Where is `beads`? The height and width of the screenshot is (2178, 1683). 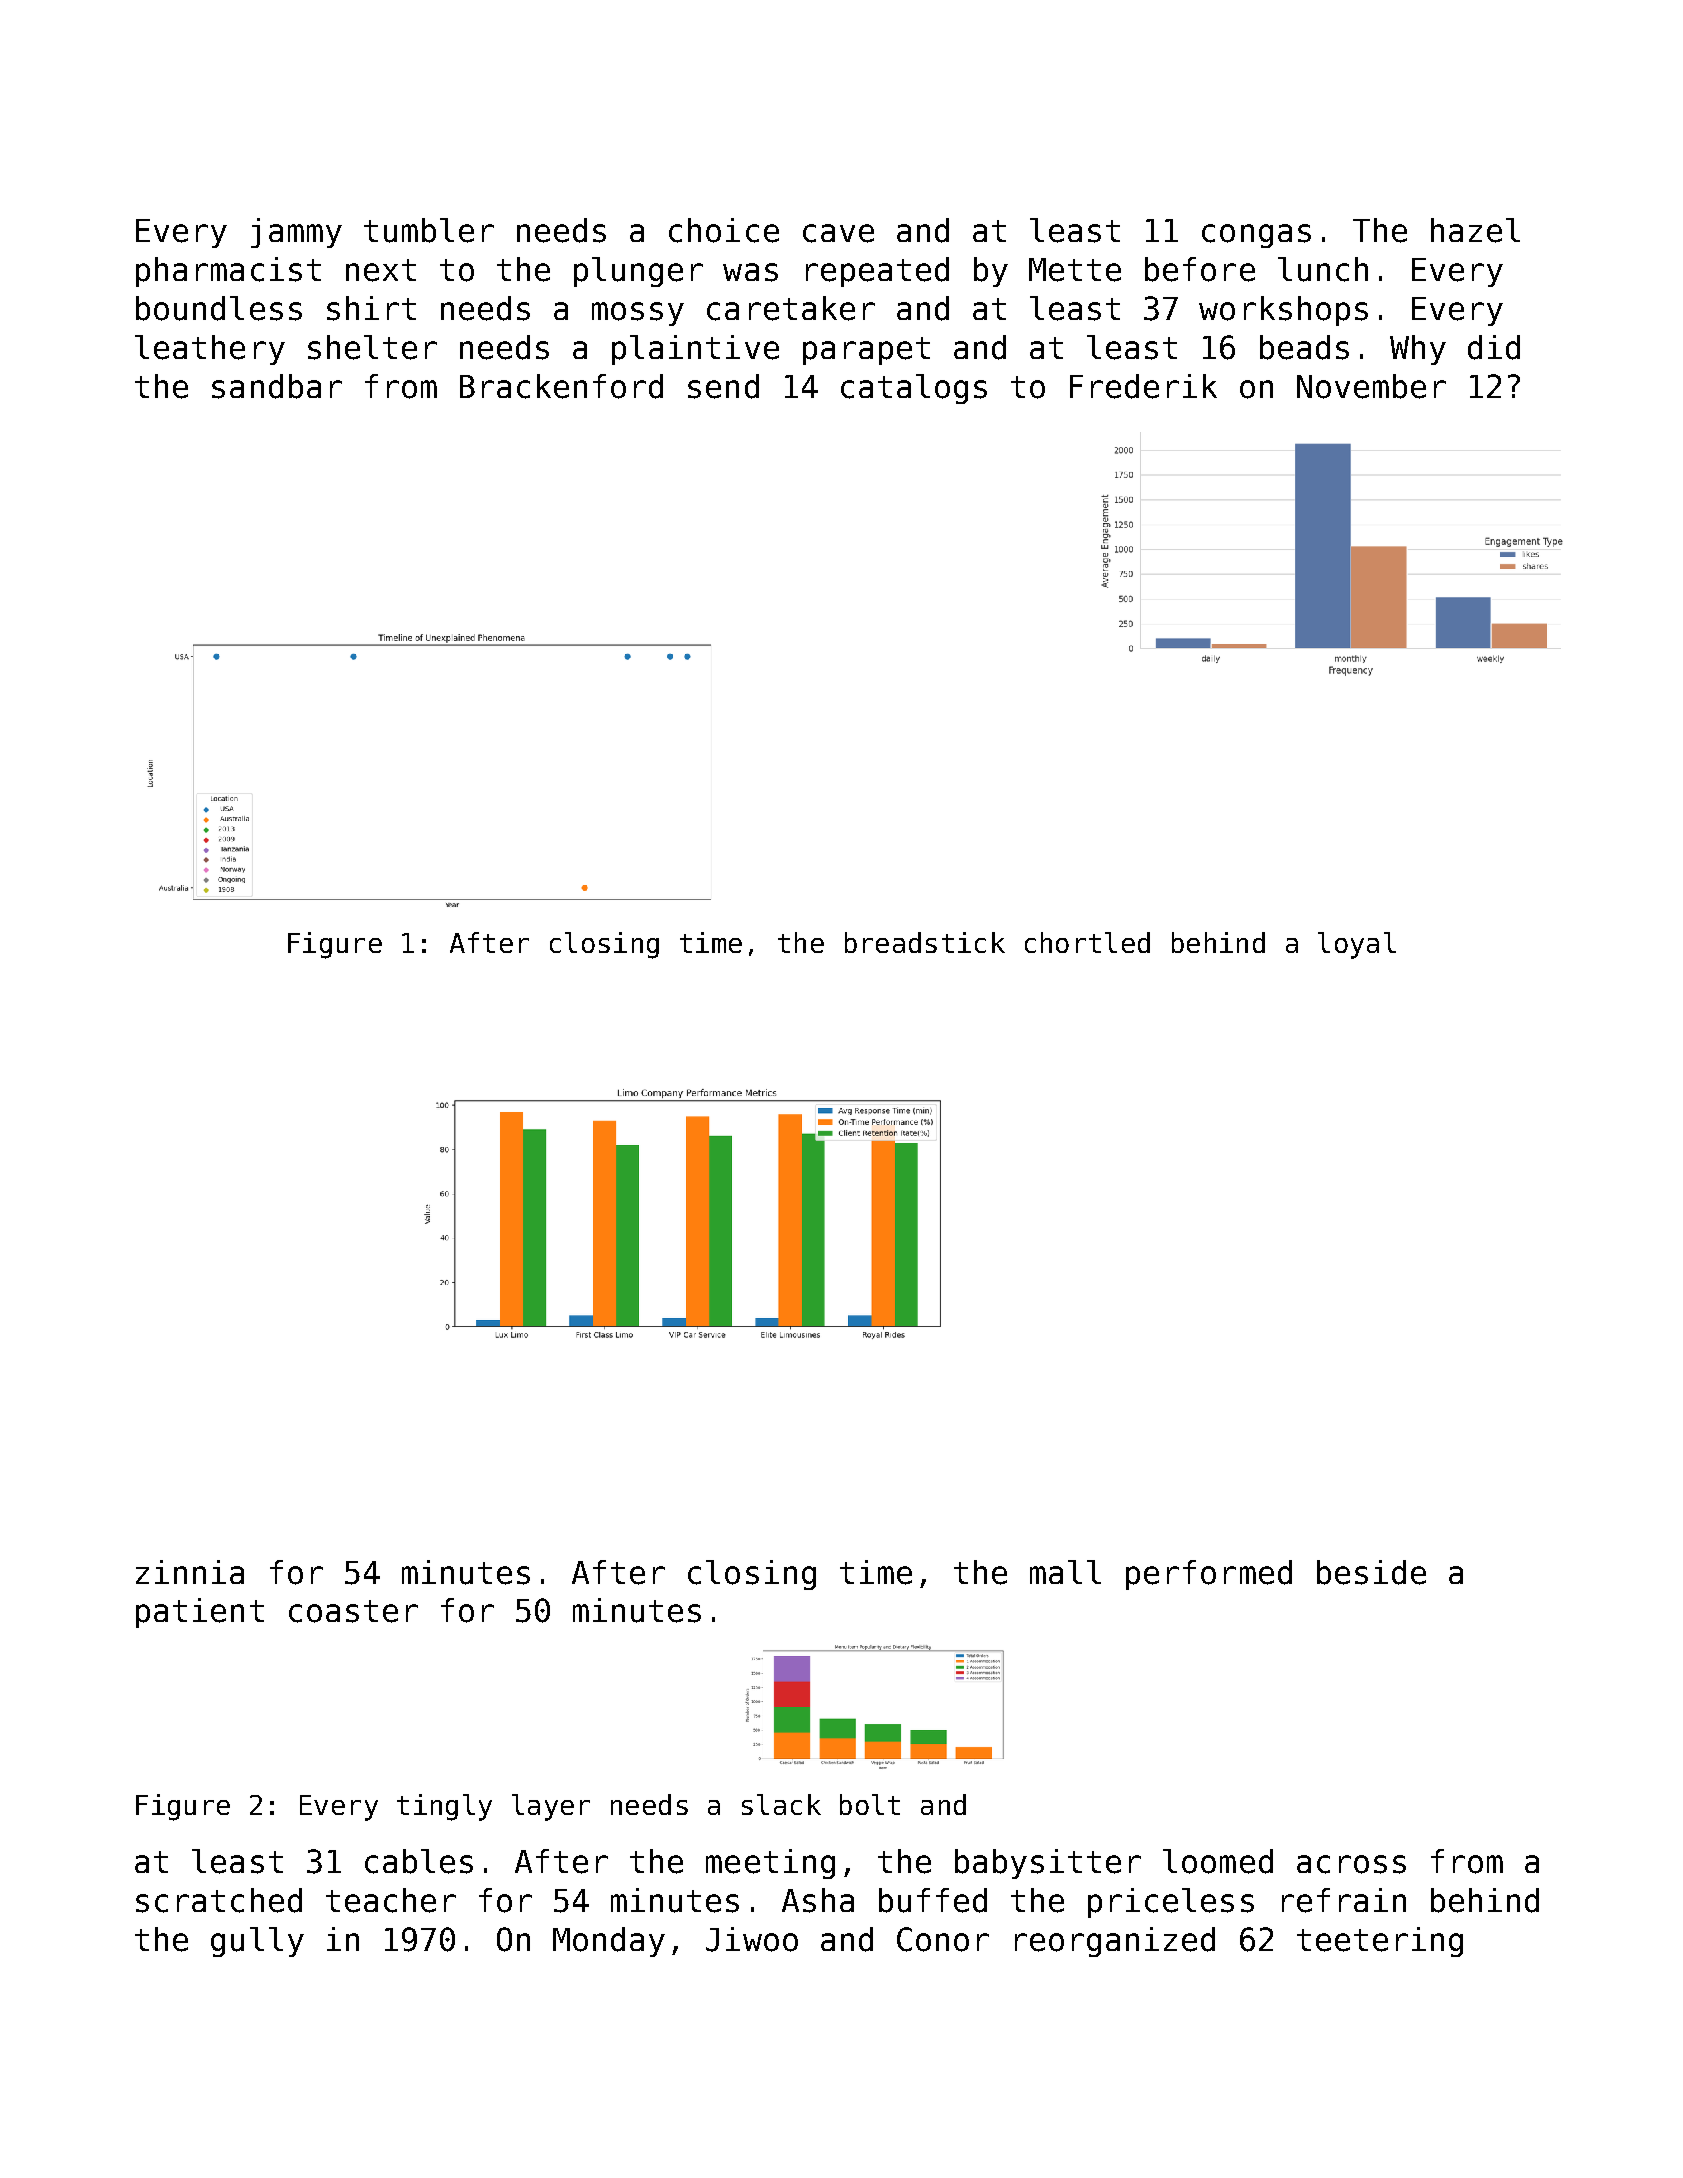
beads is located at coordinates (1304, 347).
